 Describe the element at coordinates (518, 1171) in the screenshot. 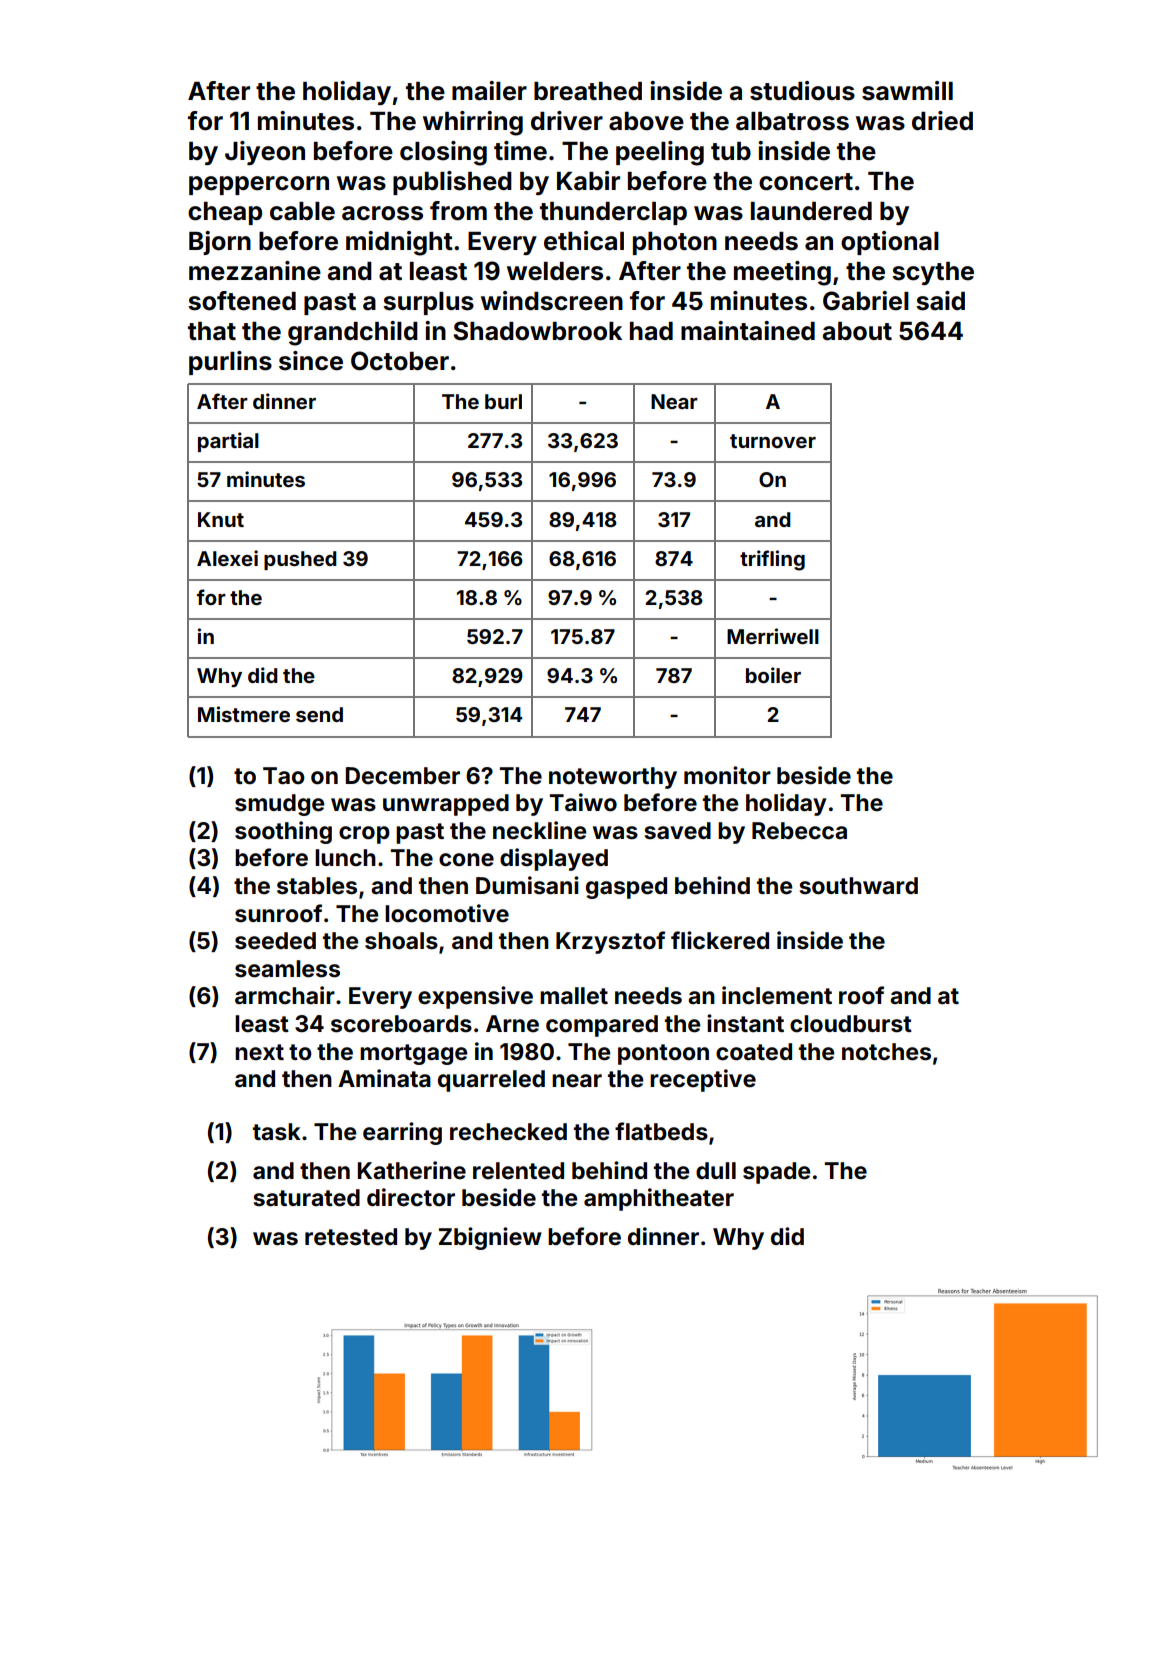

I see `relented` at that location.
